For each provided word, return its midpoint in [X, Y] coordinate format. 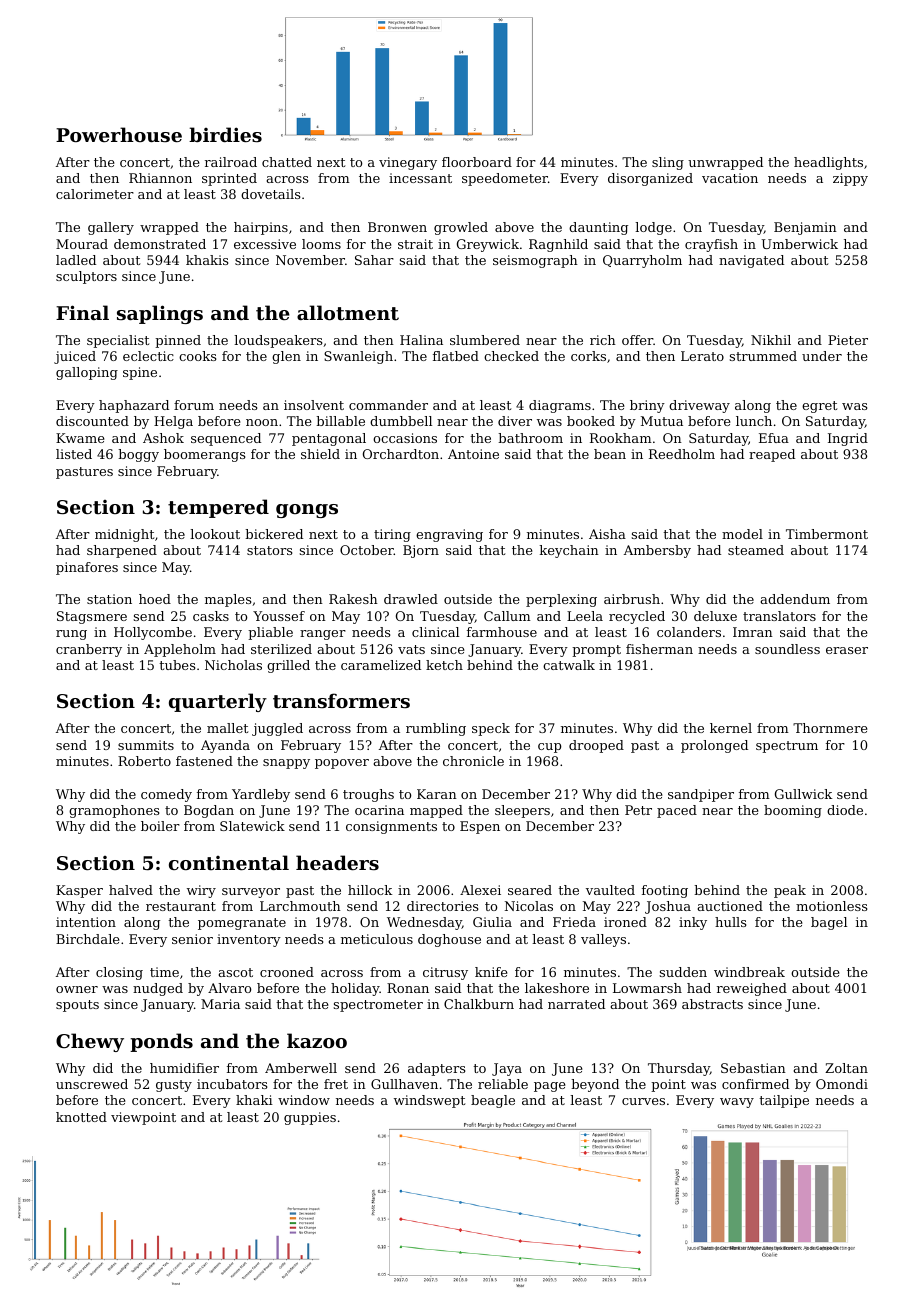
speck [491, 729]
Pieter [848, 340]
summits [146, 745]
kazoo [317, 1040]
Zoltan [846, 1068]
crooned [287, 972]
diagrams [560, 406]
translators [779, 616]
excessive [265, 244]
